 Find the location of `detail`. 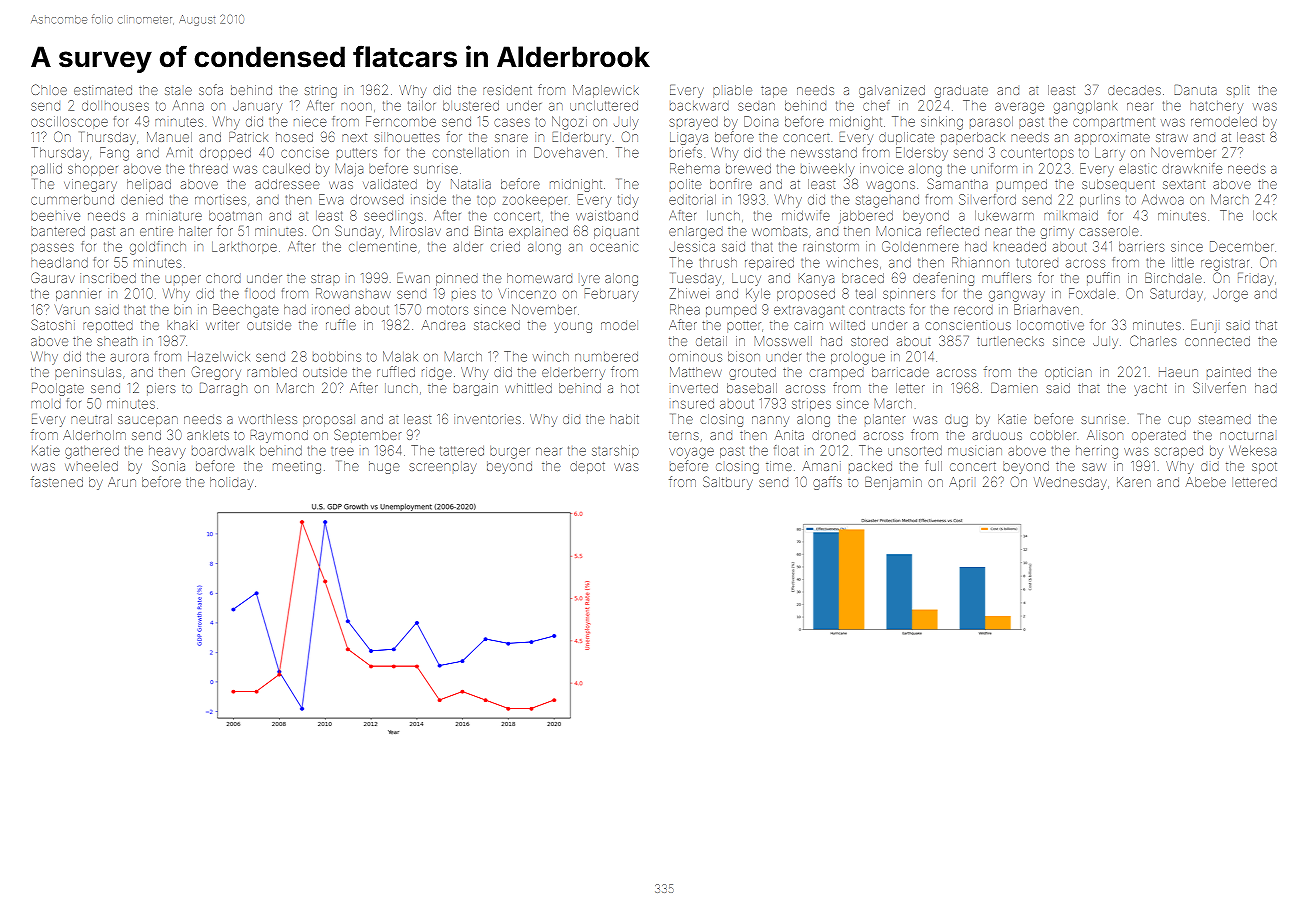

detail is located at coordinates (711, 341).
